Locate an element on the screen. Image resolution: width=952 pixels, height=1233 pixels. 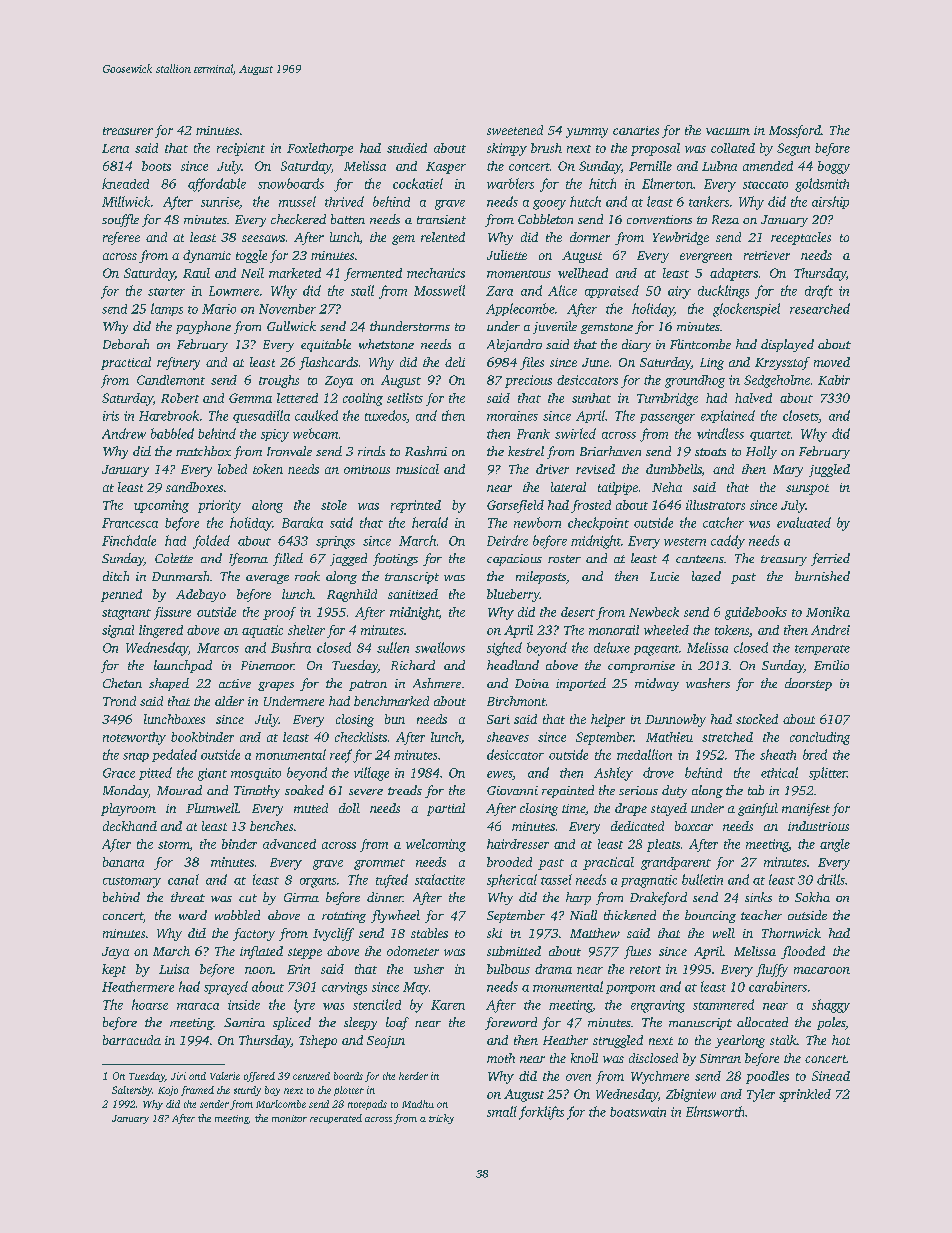
noon is located at coordinates (259, 970).
